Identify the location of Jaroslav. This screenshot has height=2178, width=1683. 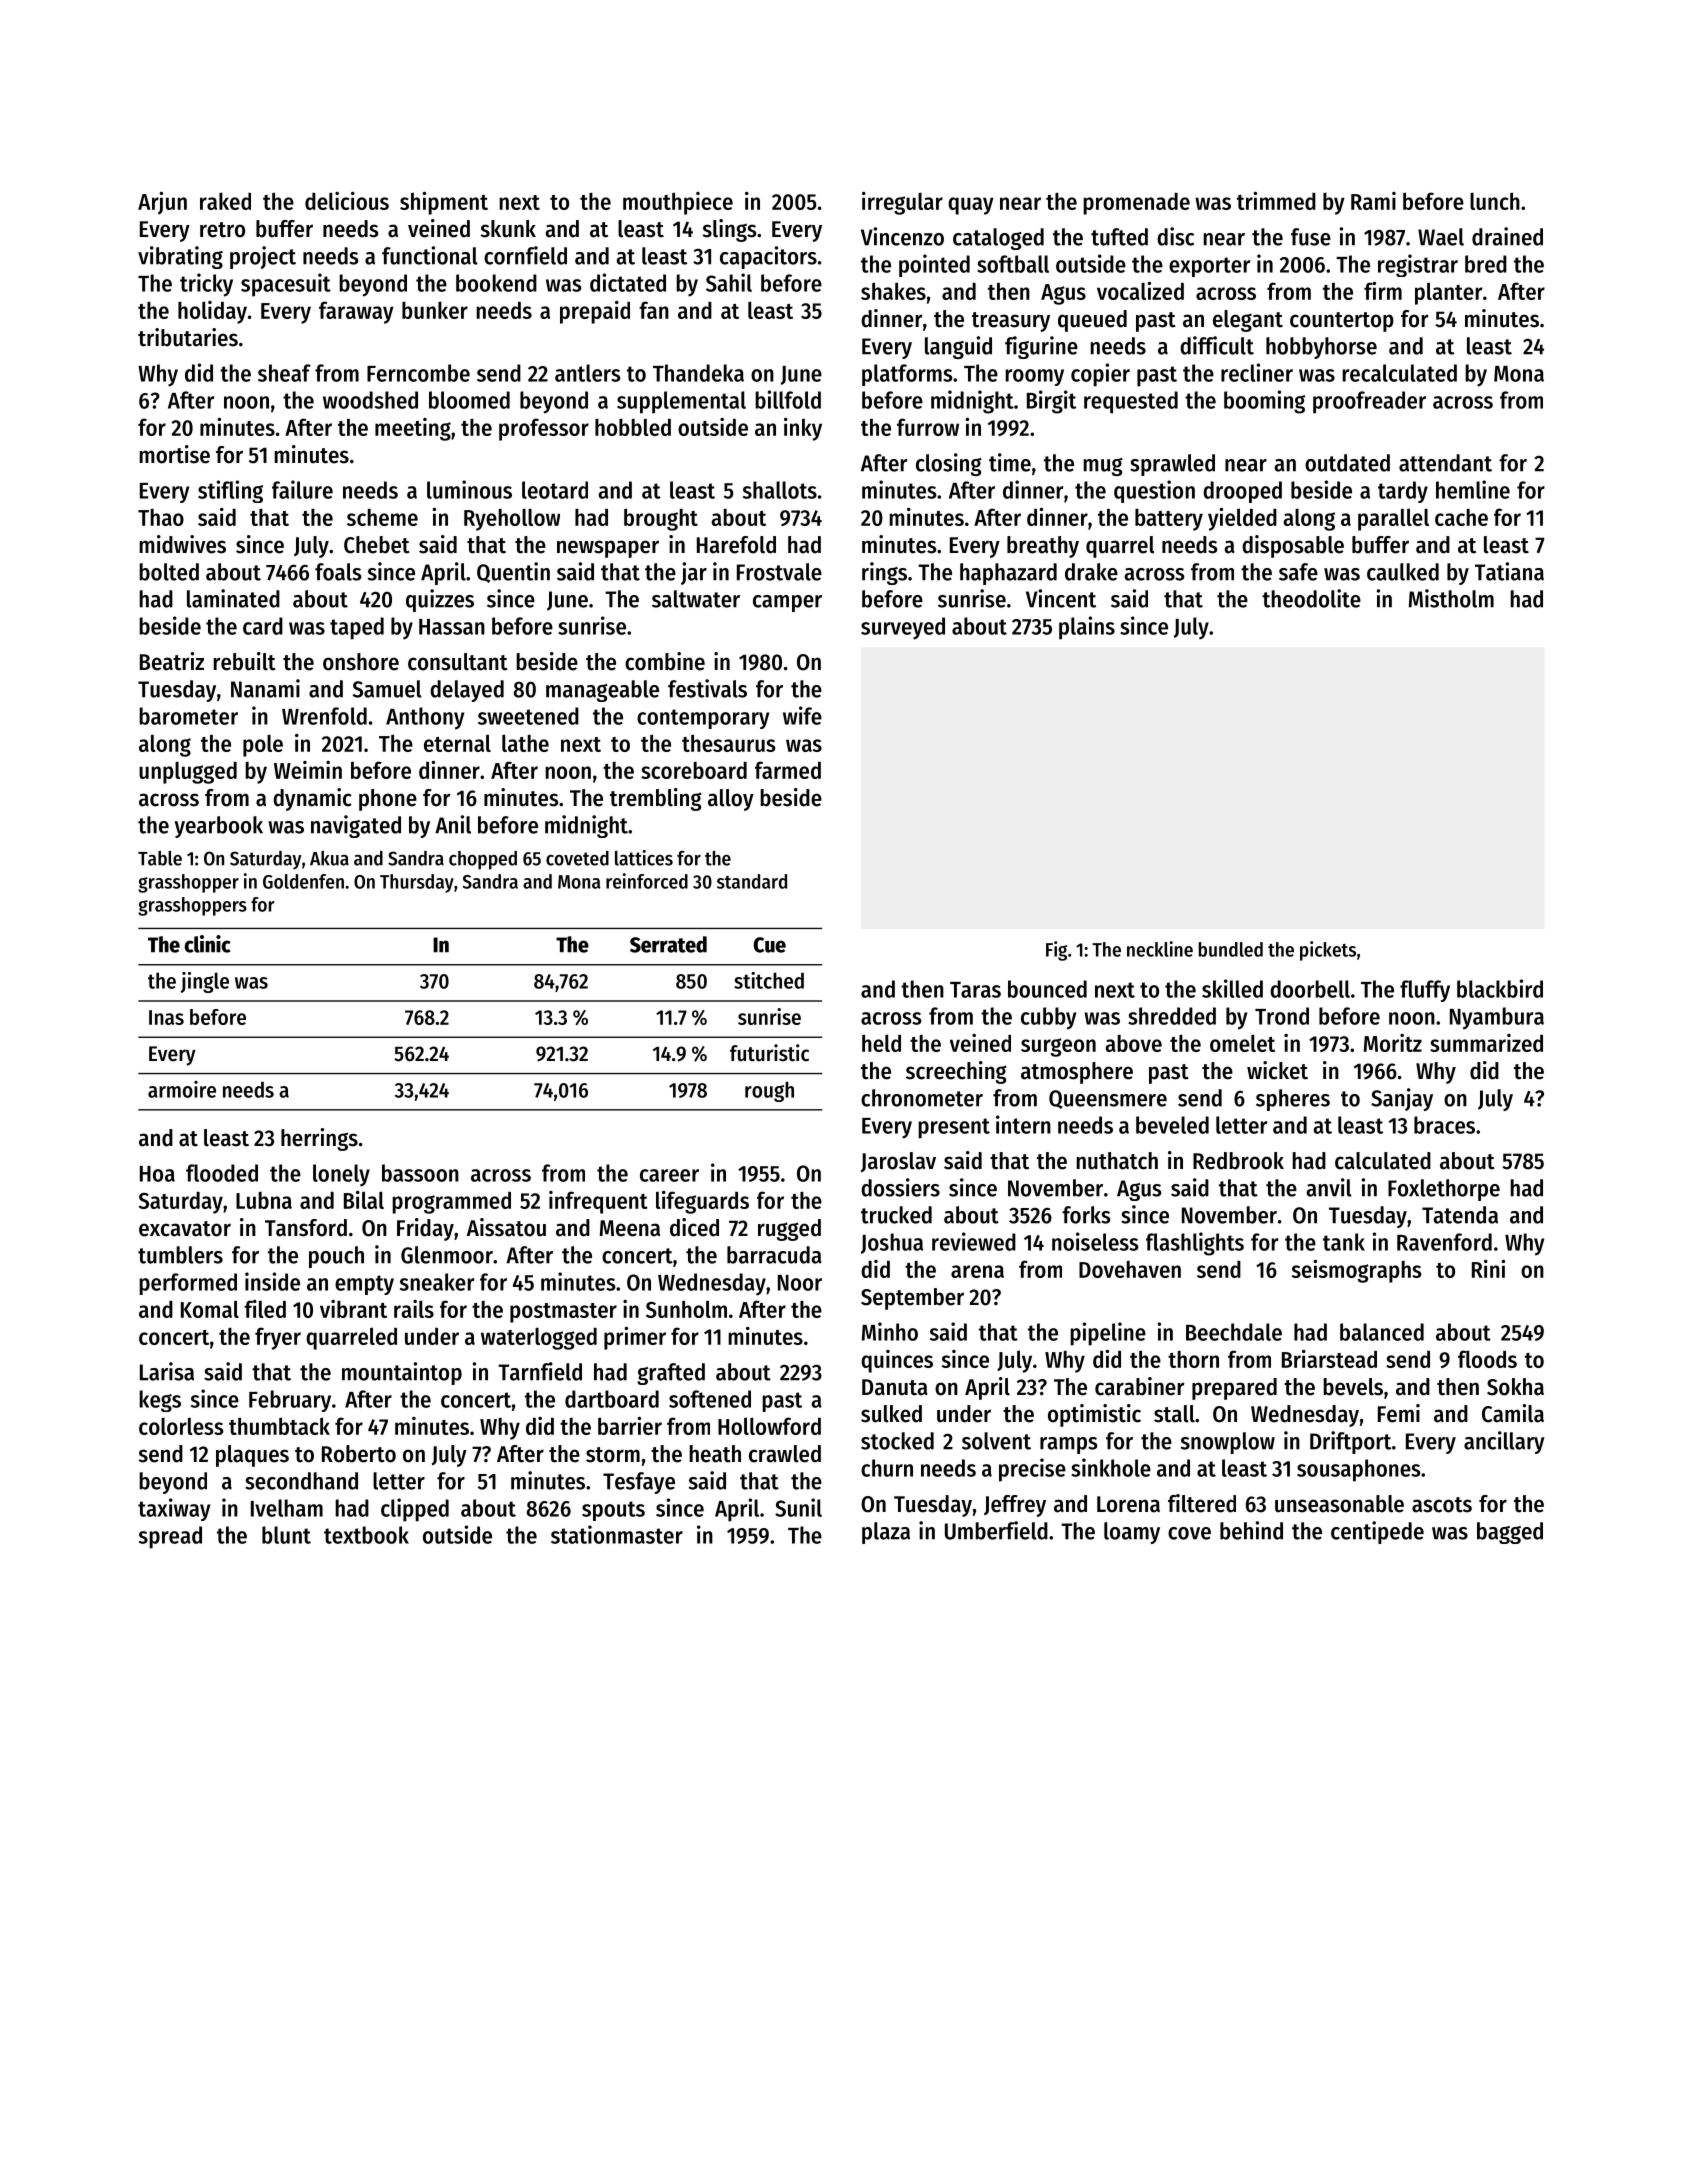
(898, 1162).
